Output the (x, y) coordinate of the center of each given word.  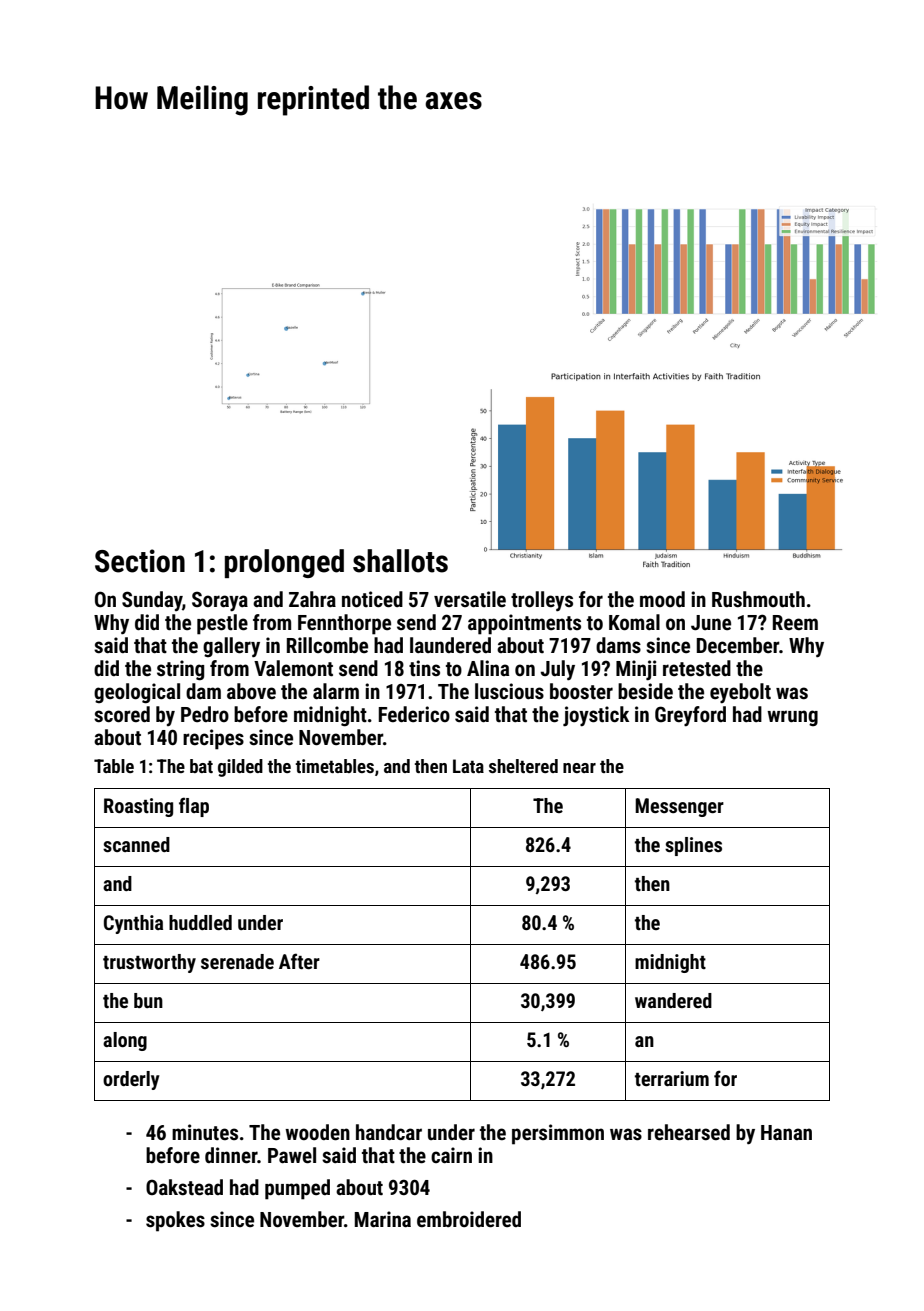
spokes (175, 1221)
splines (693, 846)
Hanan (786, 1132)
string (180, 670)
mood (662, 599)
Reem (795, 622)
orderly (131, 1080)
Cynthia (133, 924)
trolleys (542, 601)
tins (424, 668)
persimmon (558, 1134)
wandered (673, 1000)
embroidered (469, 1219)
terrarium (672, 1078)
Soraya (220, 601)
